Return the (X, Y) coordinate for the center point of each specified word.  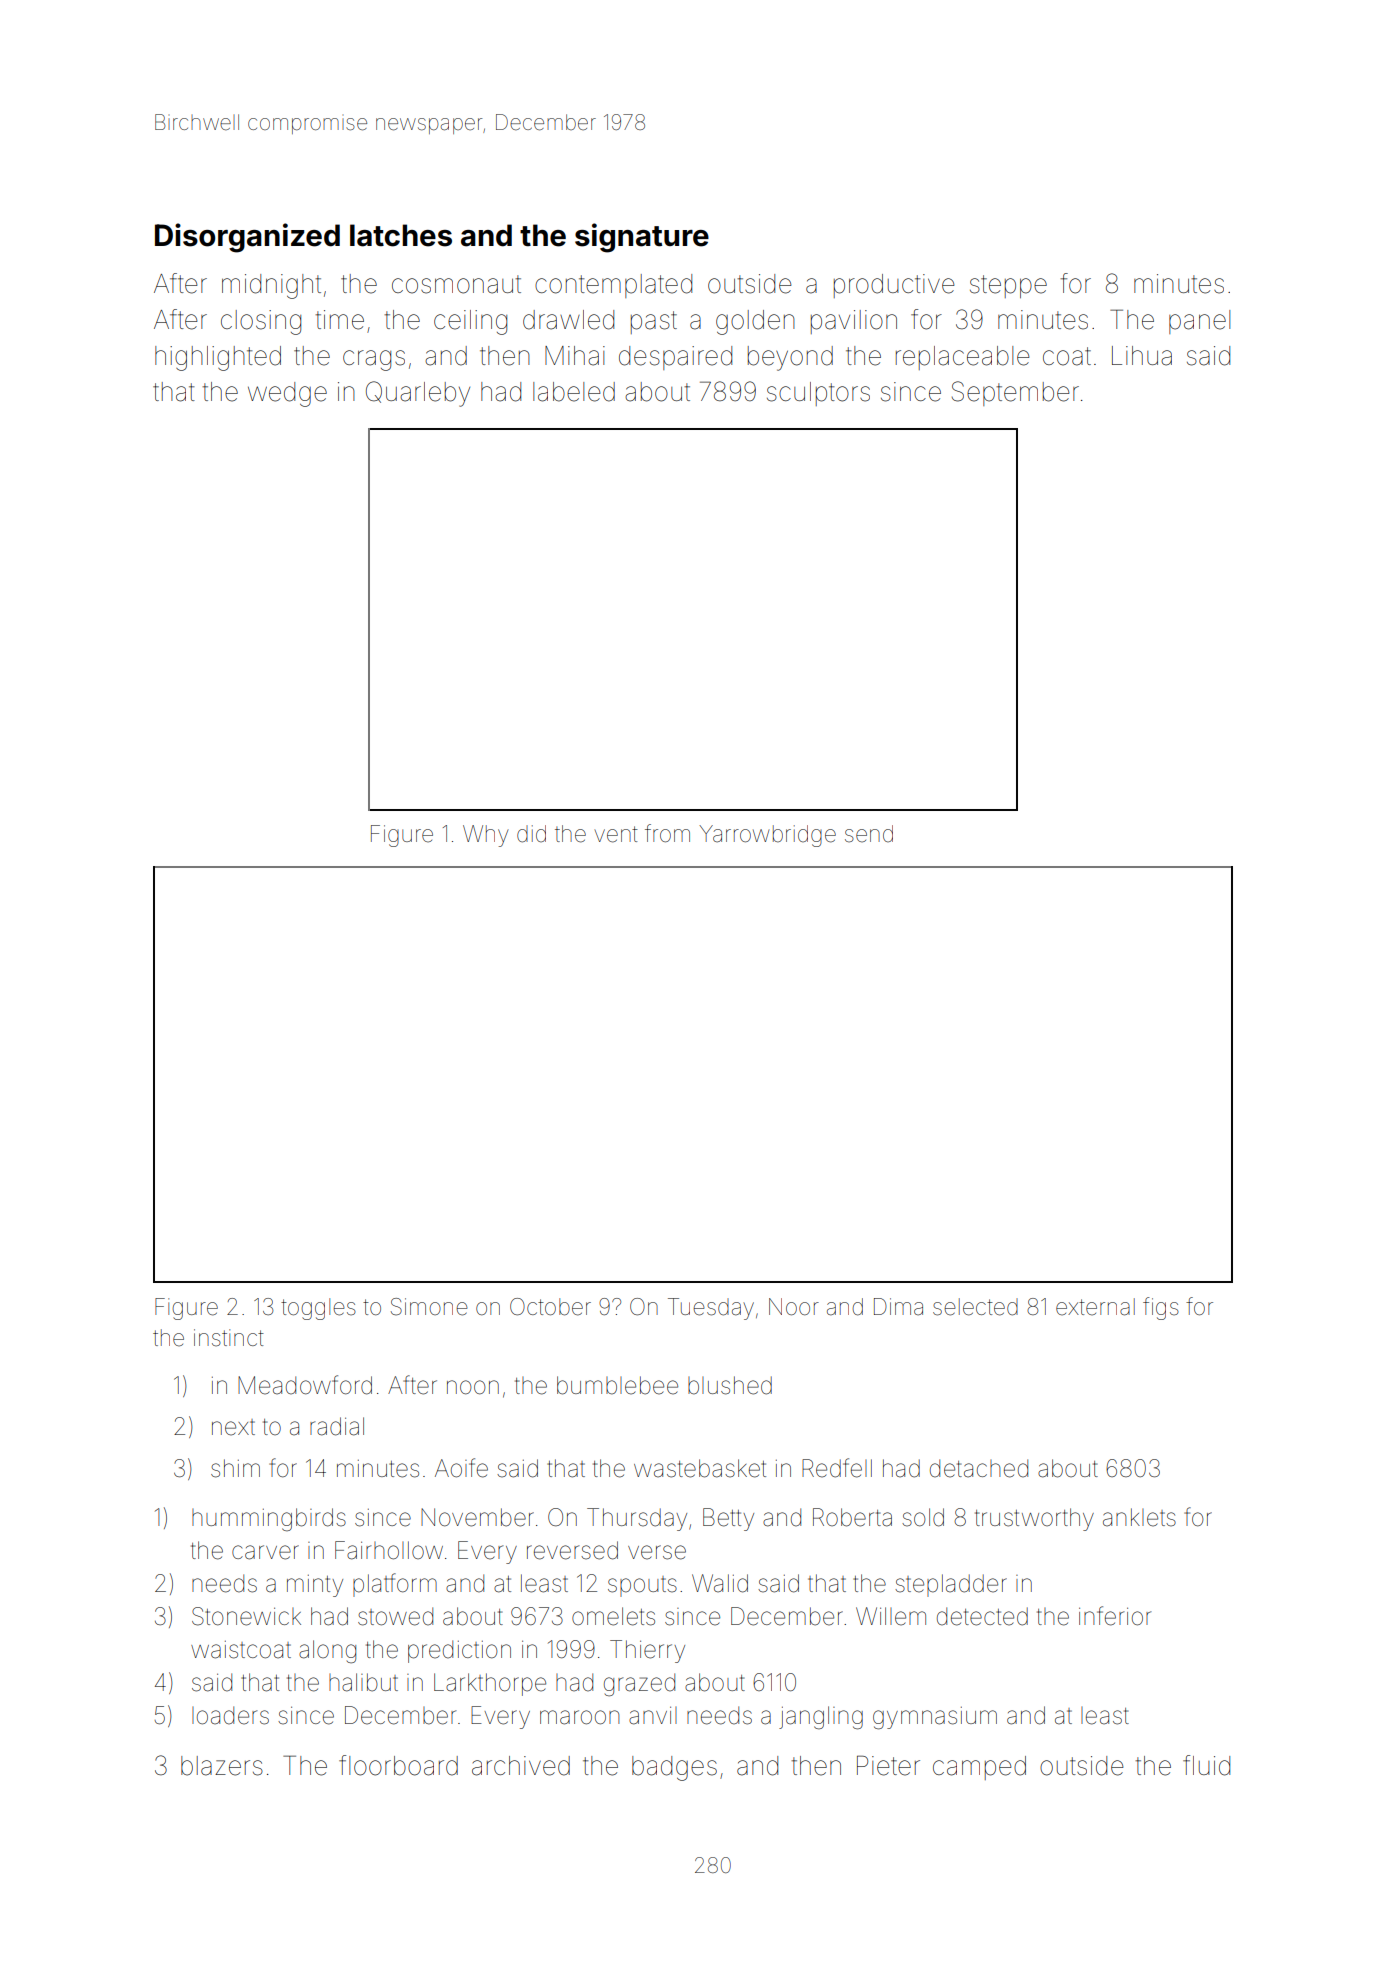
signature (642, 238)
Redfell (837, 1468)
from (667, 833)
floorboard (398, 1765)
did (531, 834)
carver (265, 1552)
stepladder (951, 1585)
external (1095, 1307)
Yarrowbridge (767, 836)
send (869, 834)
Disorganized (247, 238)
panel (1199, 322)
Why (486, 836)
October (550, 1307)
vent (616, 834)
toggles (318, 1309)
